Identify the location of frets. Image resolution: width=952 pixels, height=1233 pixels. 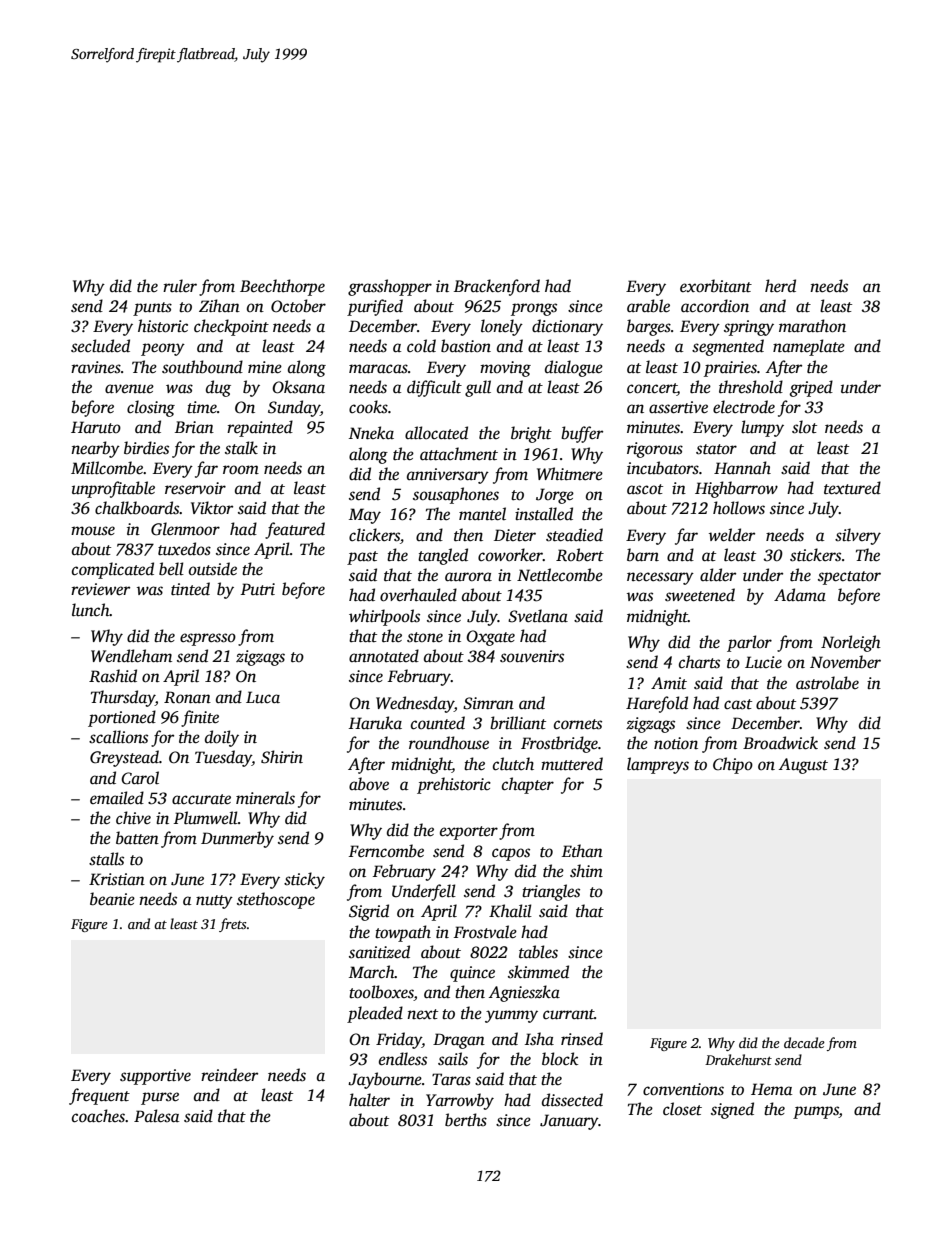
(233, 925).
